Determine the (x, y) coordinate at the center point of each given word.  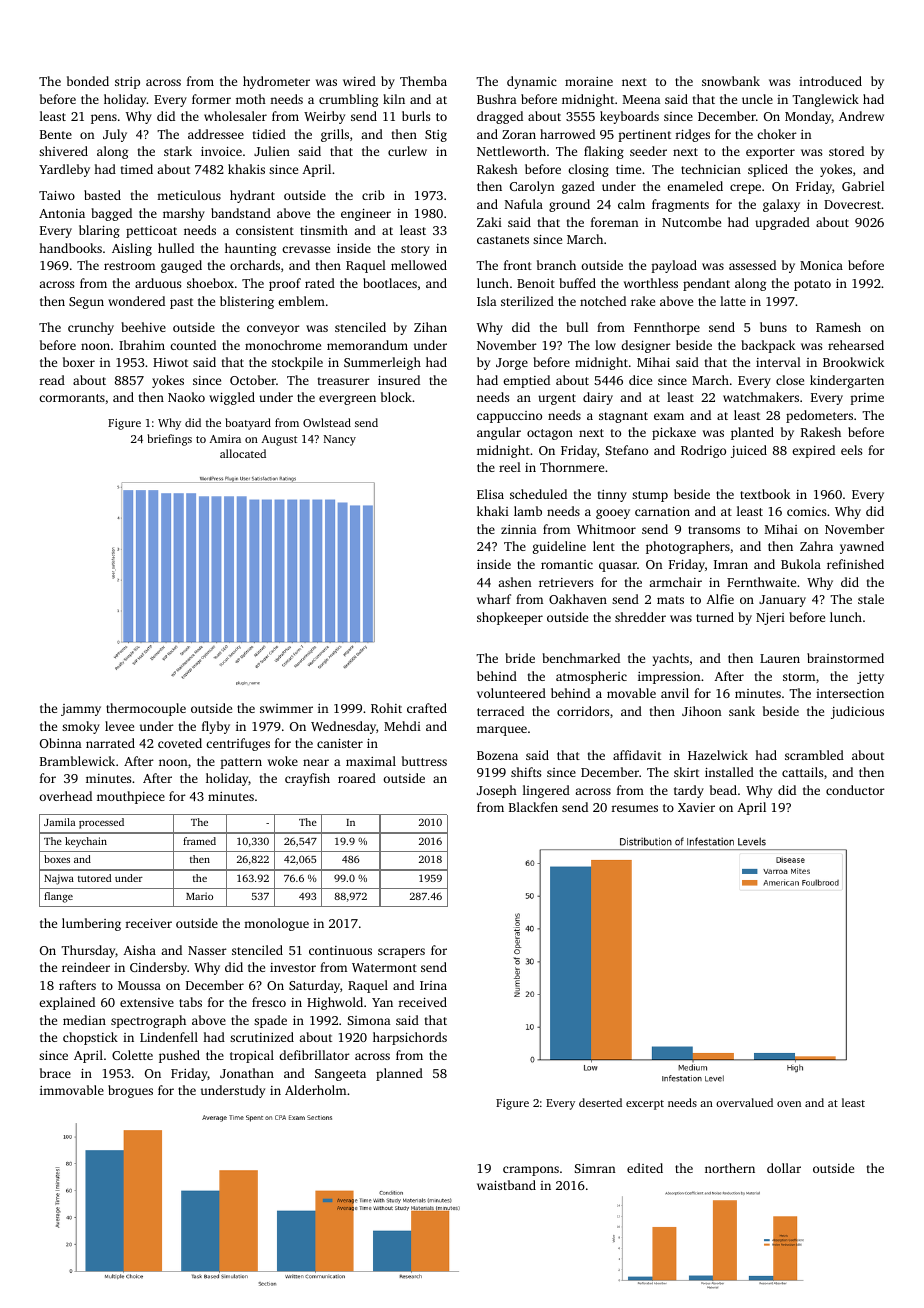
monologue (276, 924)
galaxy (781, 205)
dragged (500, 117)
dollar (784, 1168)
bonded (88, 81)
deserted (600, 1102)
